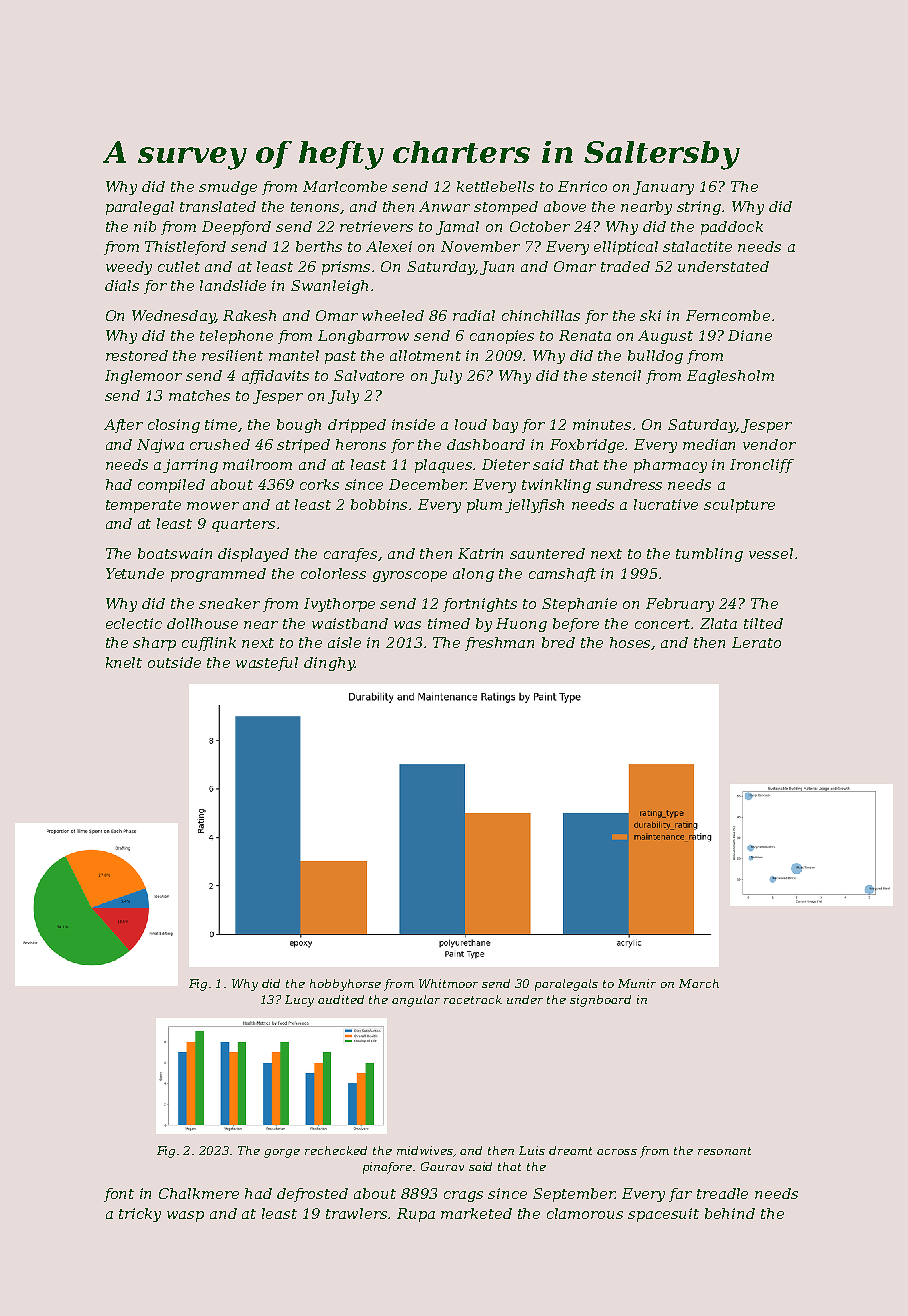  What do you see at coordinates (750, 335) in the screenshot?
I see `Diane` at bounding box center [750, 335].
